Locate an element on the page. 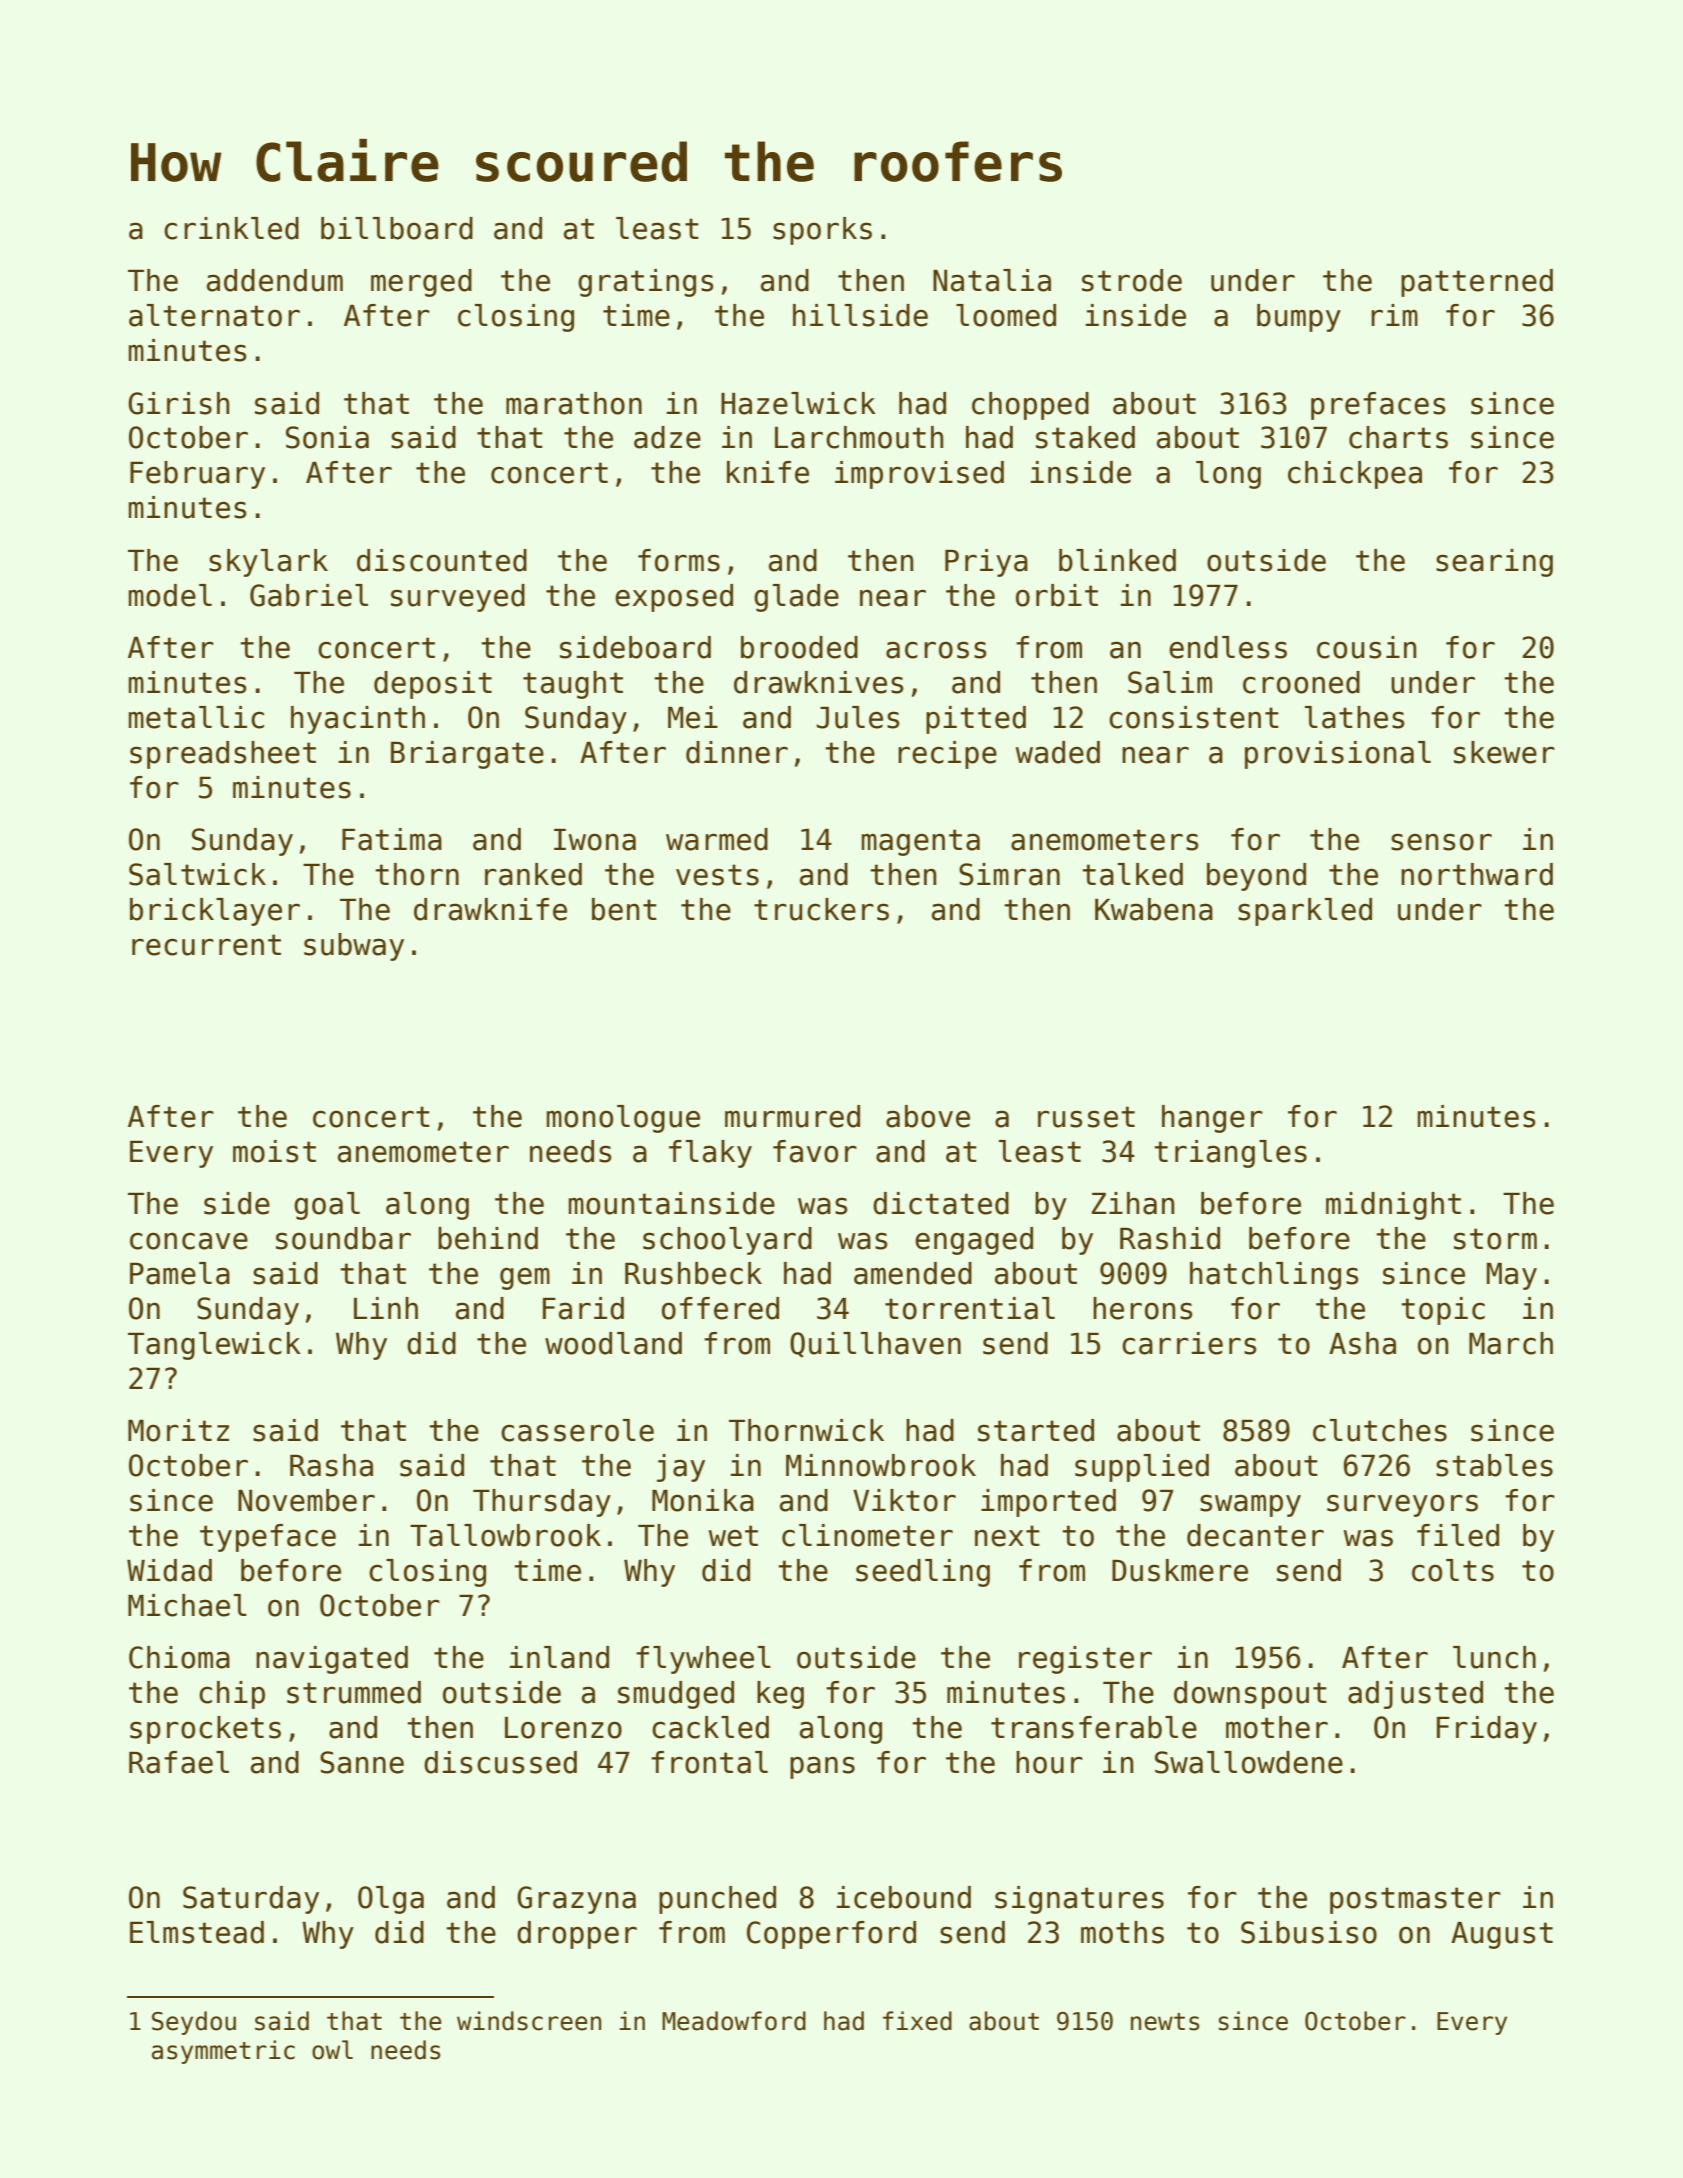 Image resolution: width=1683 pixels, height=2178 pixels. dropper is located at coordinates (577, 1935).
